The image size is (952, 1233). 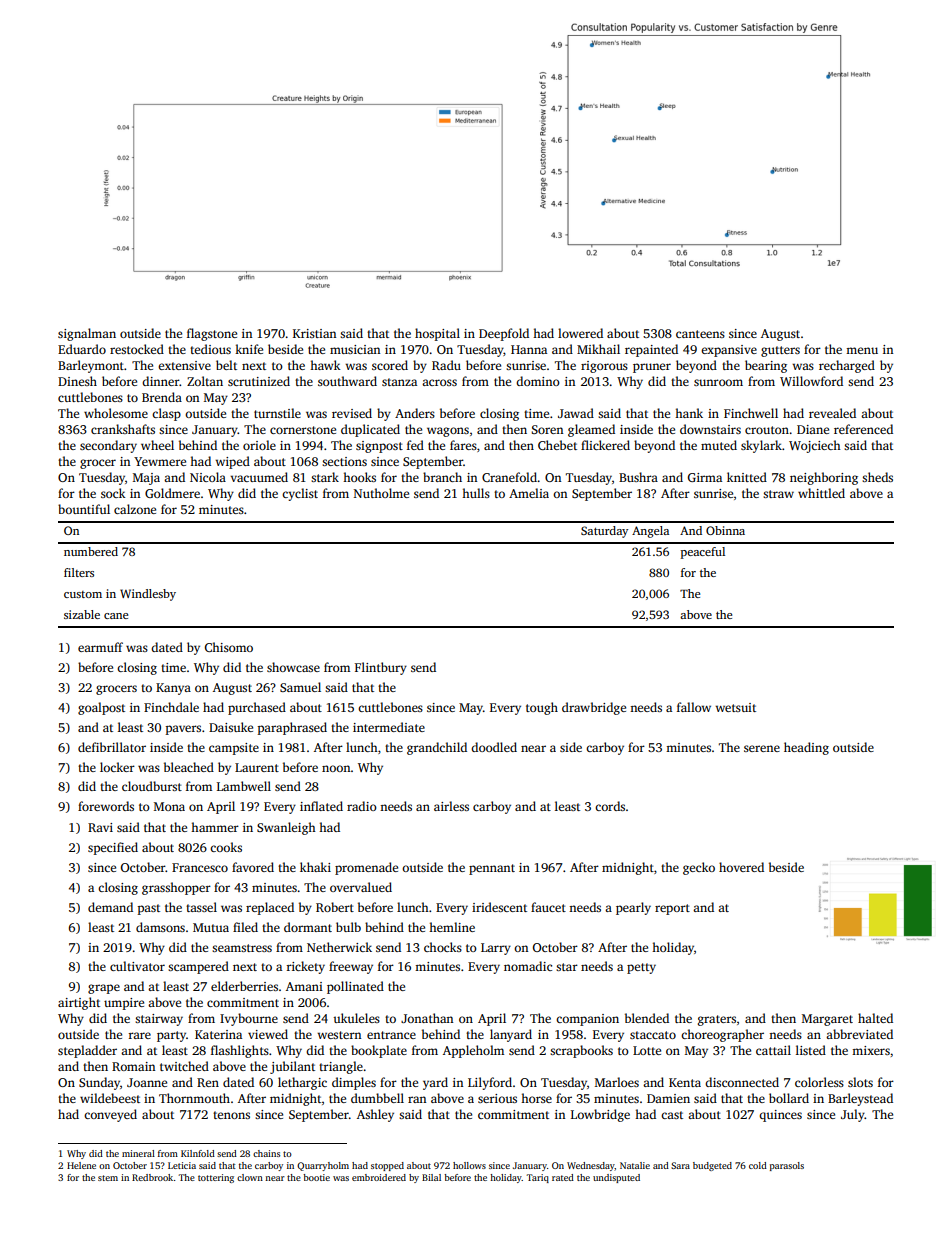 I want to click on fallow, so click(x=694, y=707).
